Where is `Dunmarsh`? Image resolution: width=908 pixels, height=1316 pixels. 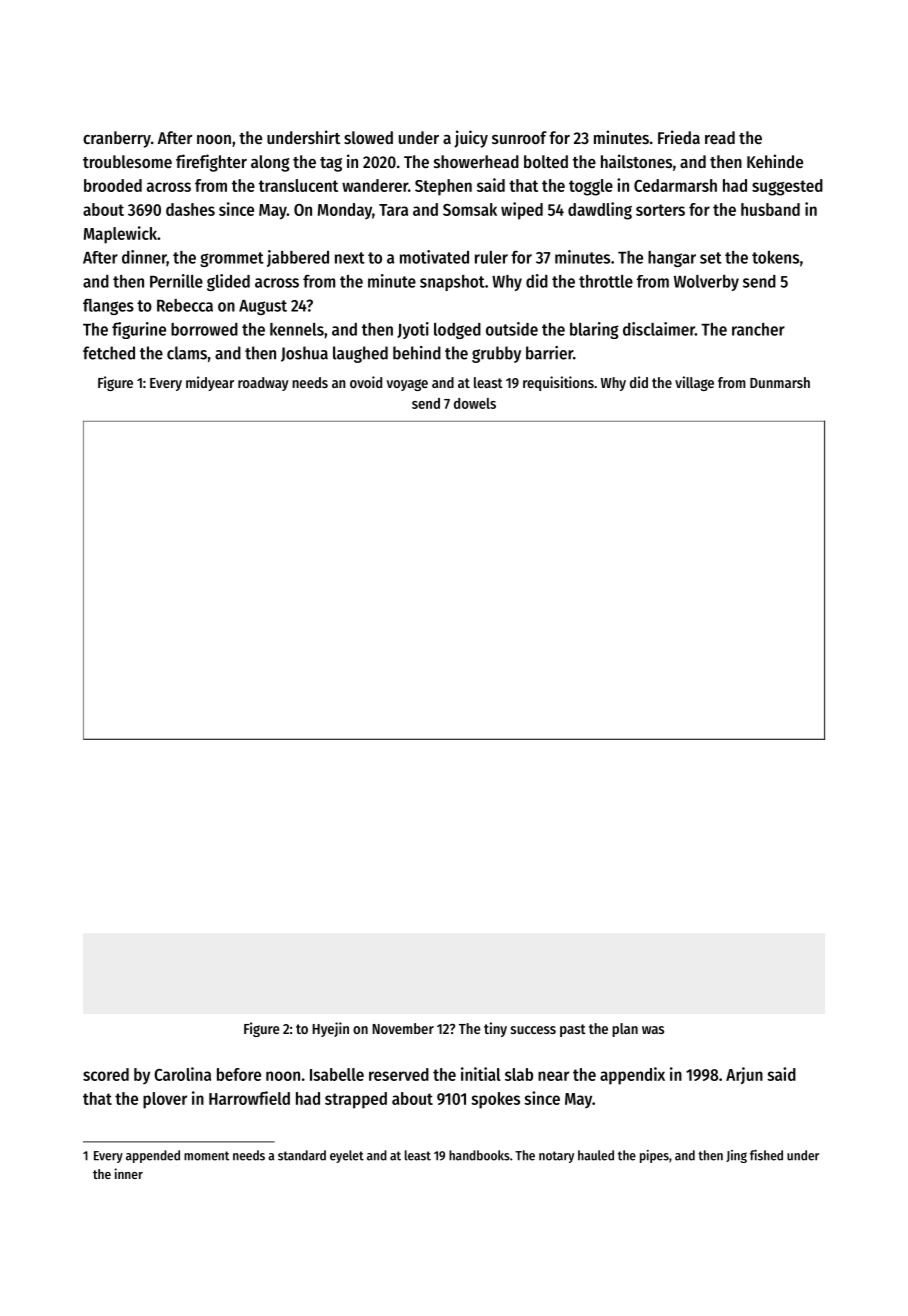
Dunmarsh is located at coordinates (780, 382).
